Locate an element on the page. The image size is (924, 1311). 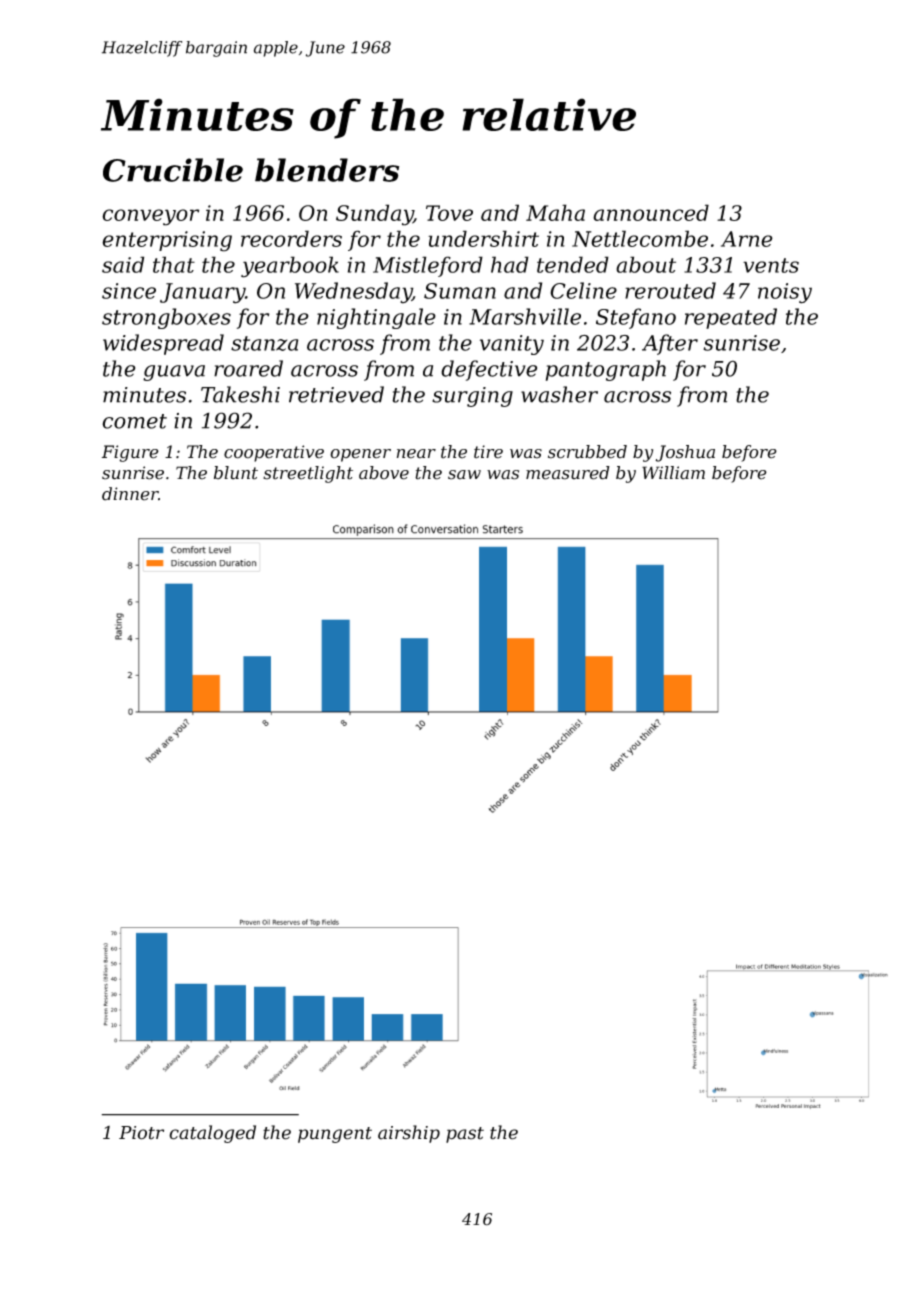
cataloged is located at coordinates (212, 1134).
